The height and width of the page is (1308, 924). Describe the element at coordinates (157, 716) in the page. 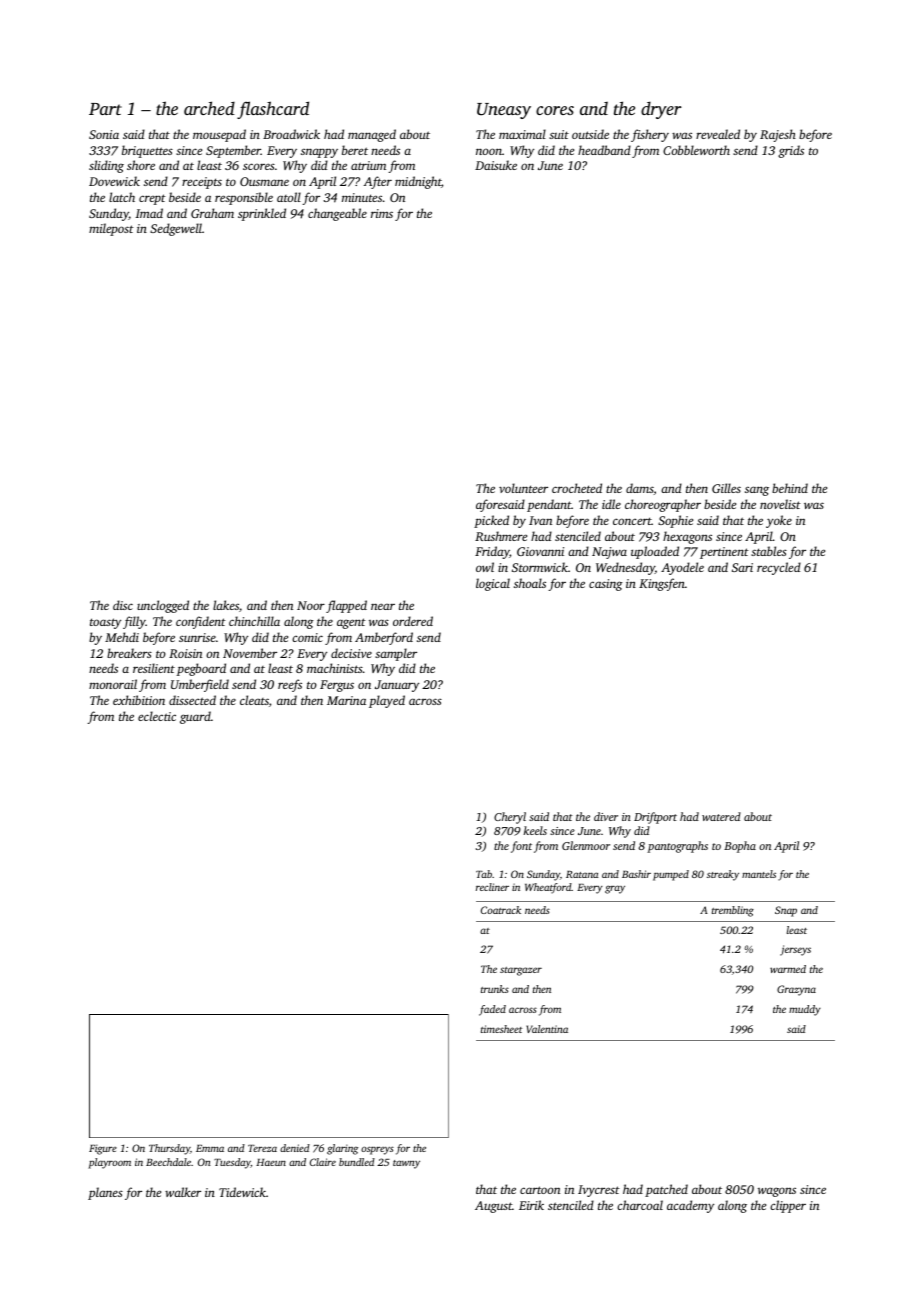

I see `eclectic` at that location.
